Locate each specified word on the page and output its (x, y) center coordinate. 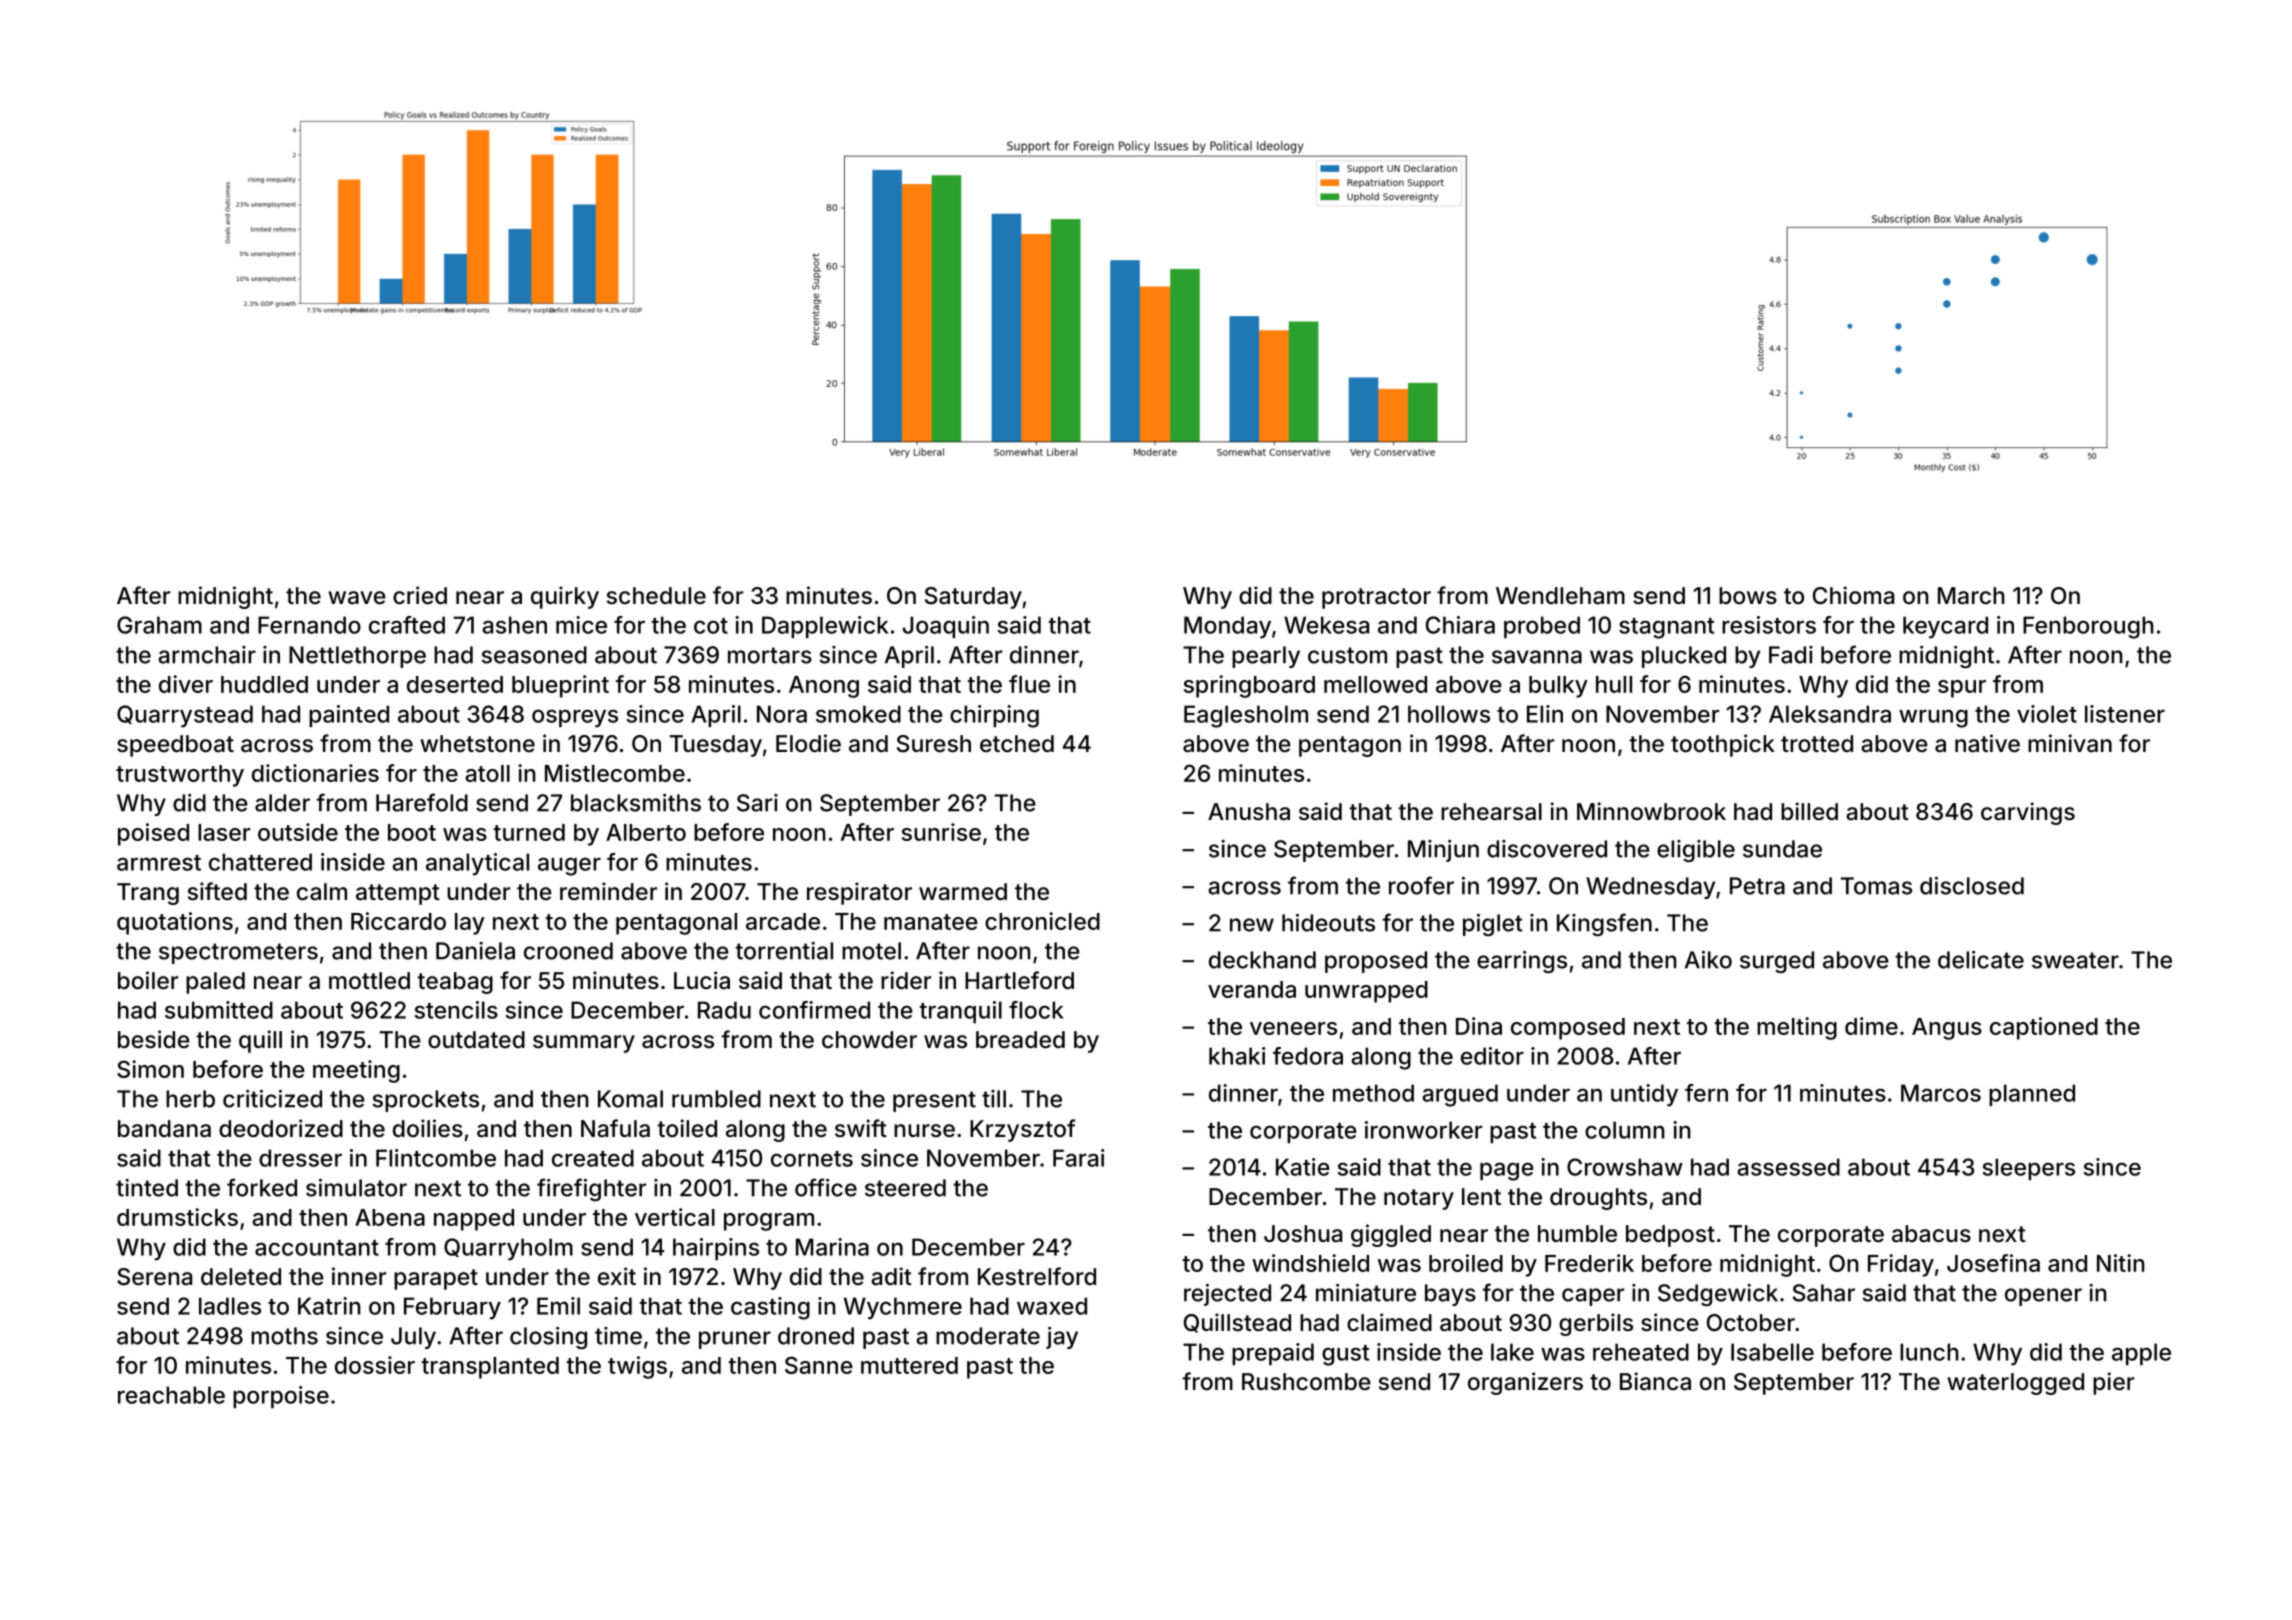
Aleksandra (1830, 714)
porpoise (281, 1397)
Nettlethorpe (357, 657)
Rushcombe (1306, 1382)
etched (1017, 744)
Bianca (1655, 1381)
